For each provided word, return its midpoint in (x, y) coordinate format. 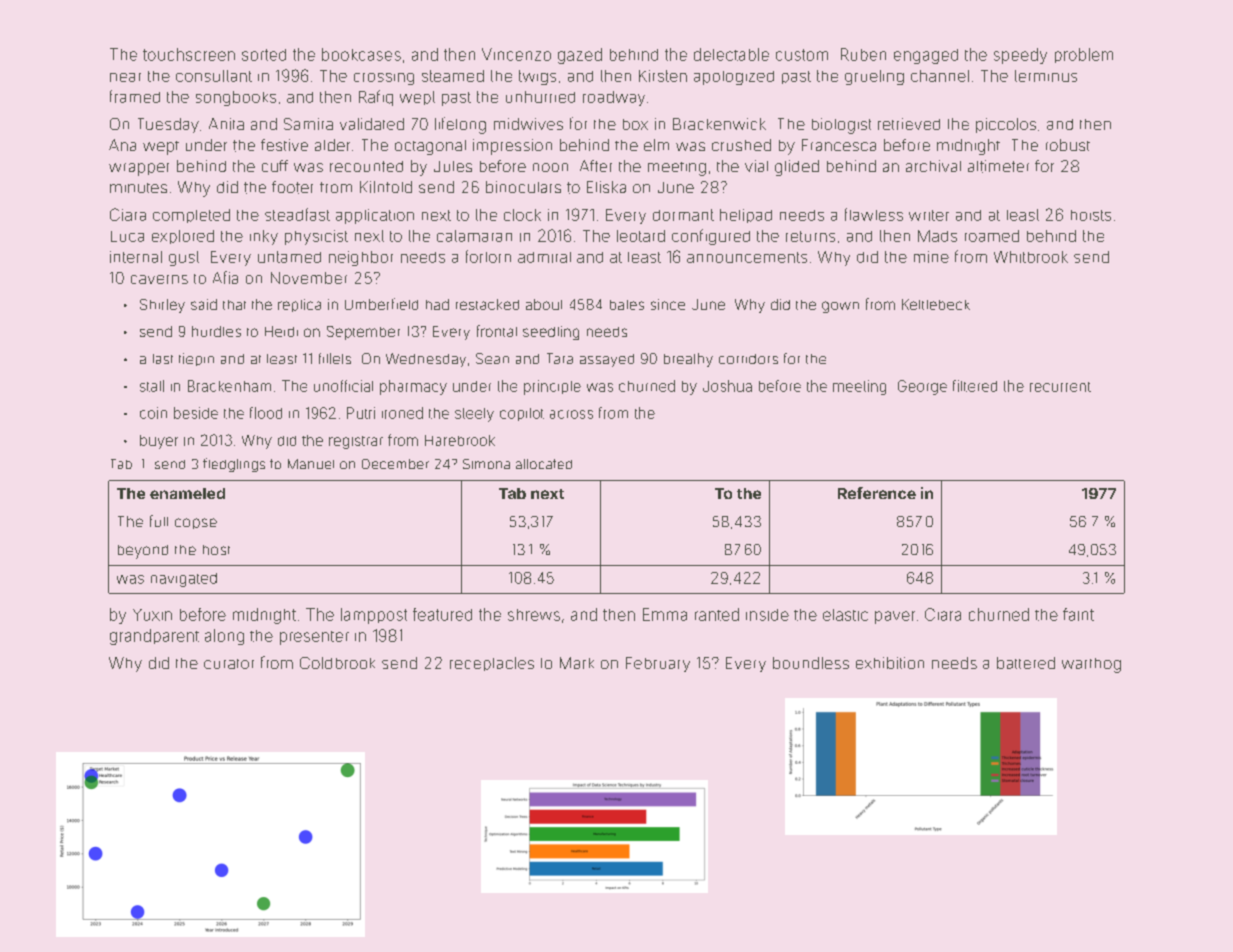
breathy (688, 360)
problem (1084, 55)
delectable (731, 54)
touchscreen (189, 54)
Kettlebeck (936, 304)
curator (229, 664)
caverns (159, 279)
